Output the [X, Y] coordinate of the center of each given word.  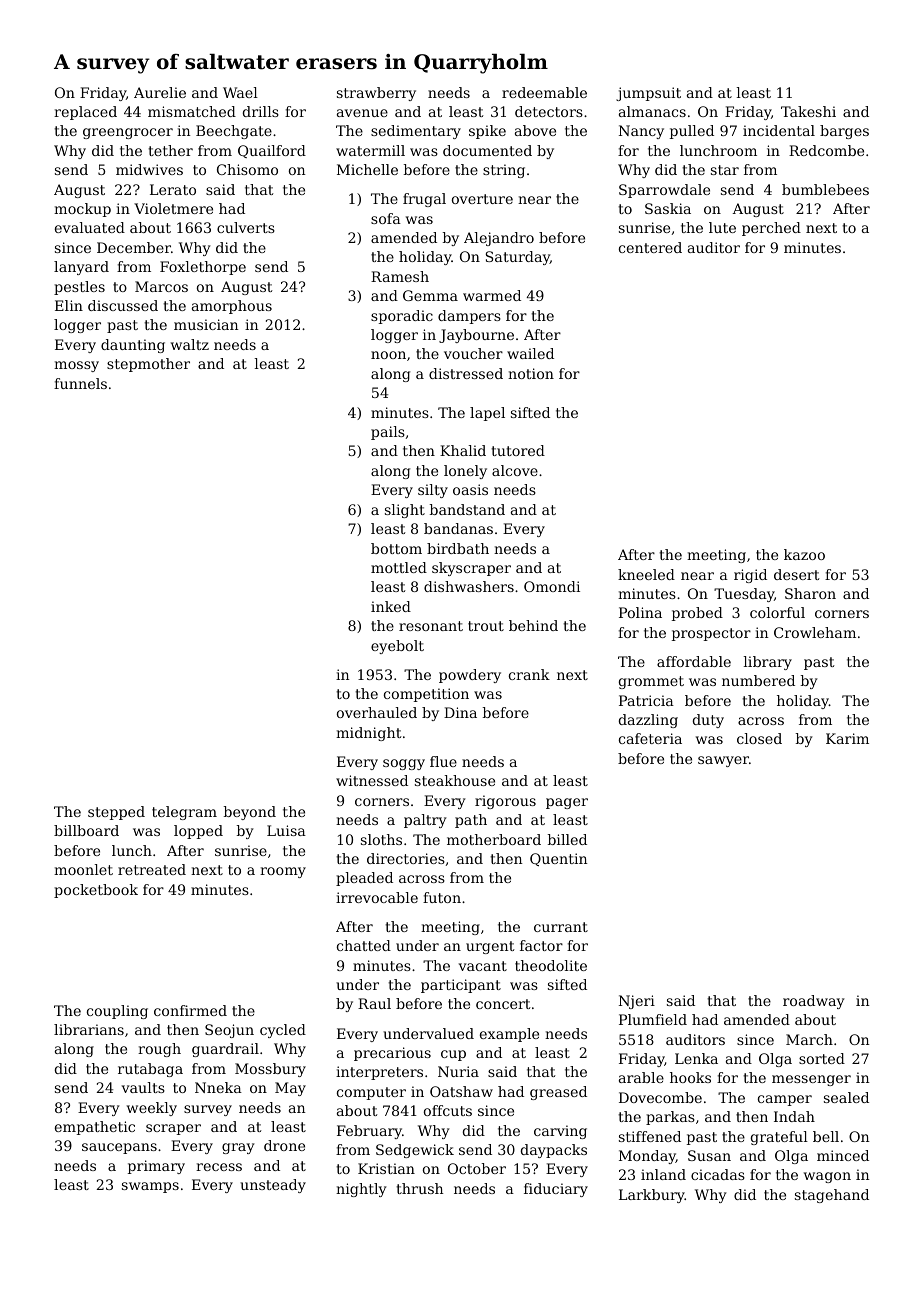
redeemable [544, 92]
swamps [150, 1187]
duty [708, 721]
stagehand [832, 1196]
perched [771, 229]
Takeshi [808, 111]
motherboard [494, 839]
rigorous [505, 802]
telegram [184, 813]
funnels [80, 383]
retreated [152, 869]
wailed [530, 353]
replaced [85, 113]
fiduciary [556, 1190]
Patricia [646, 700]
